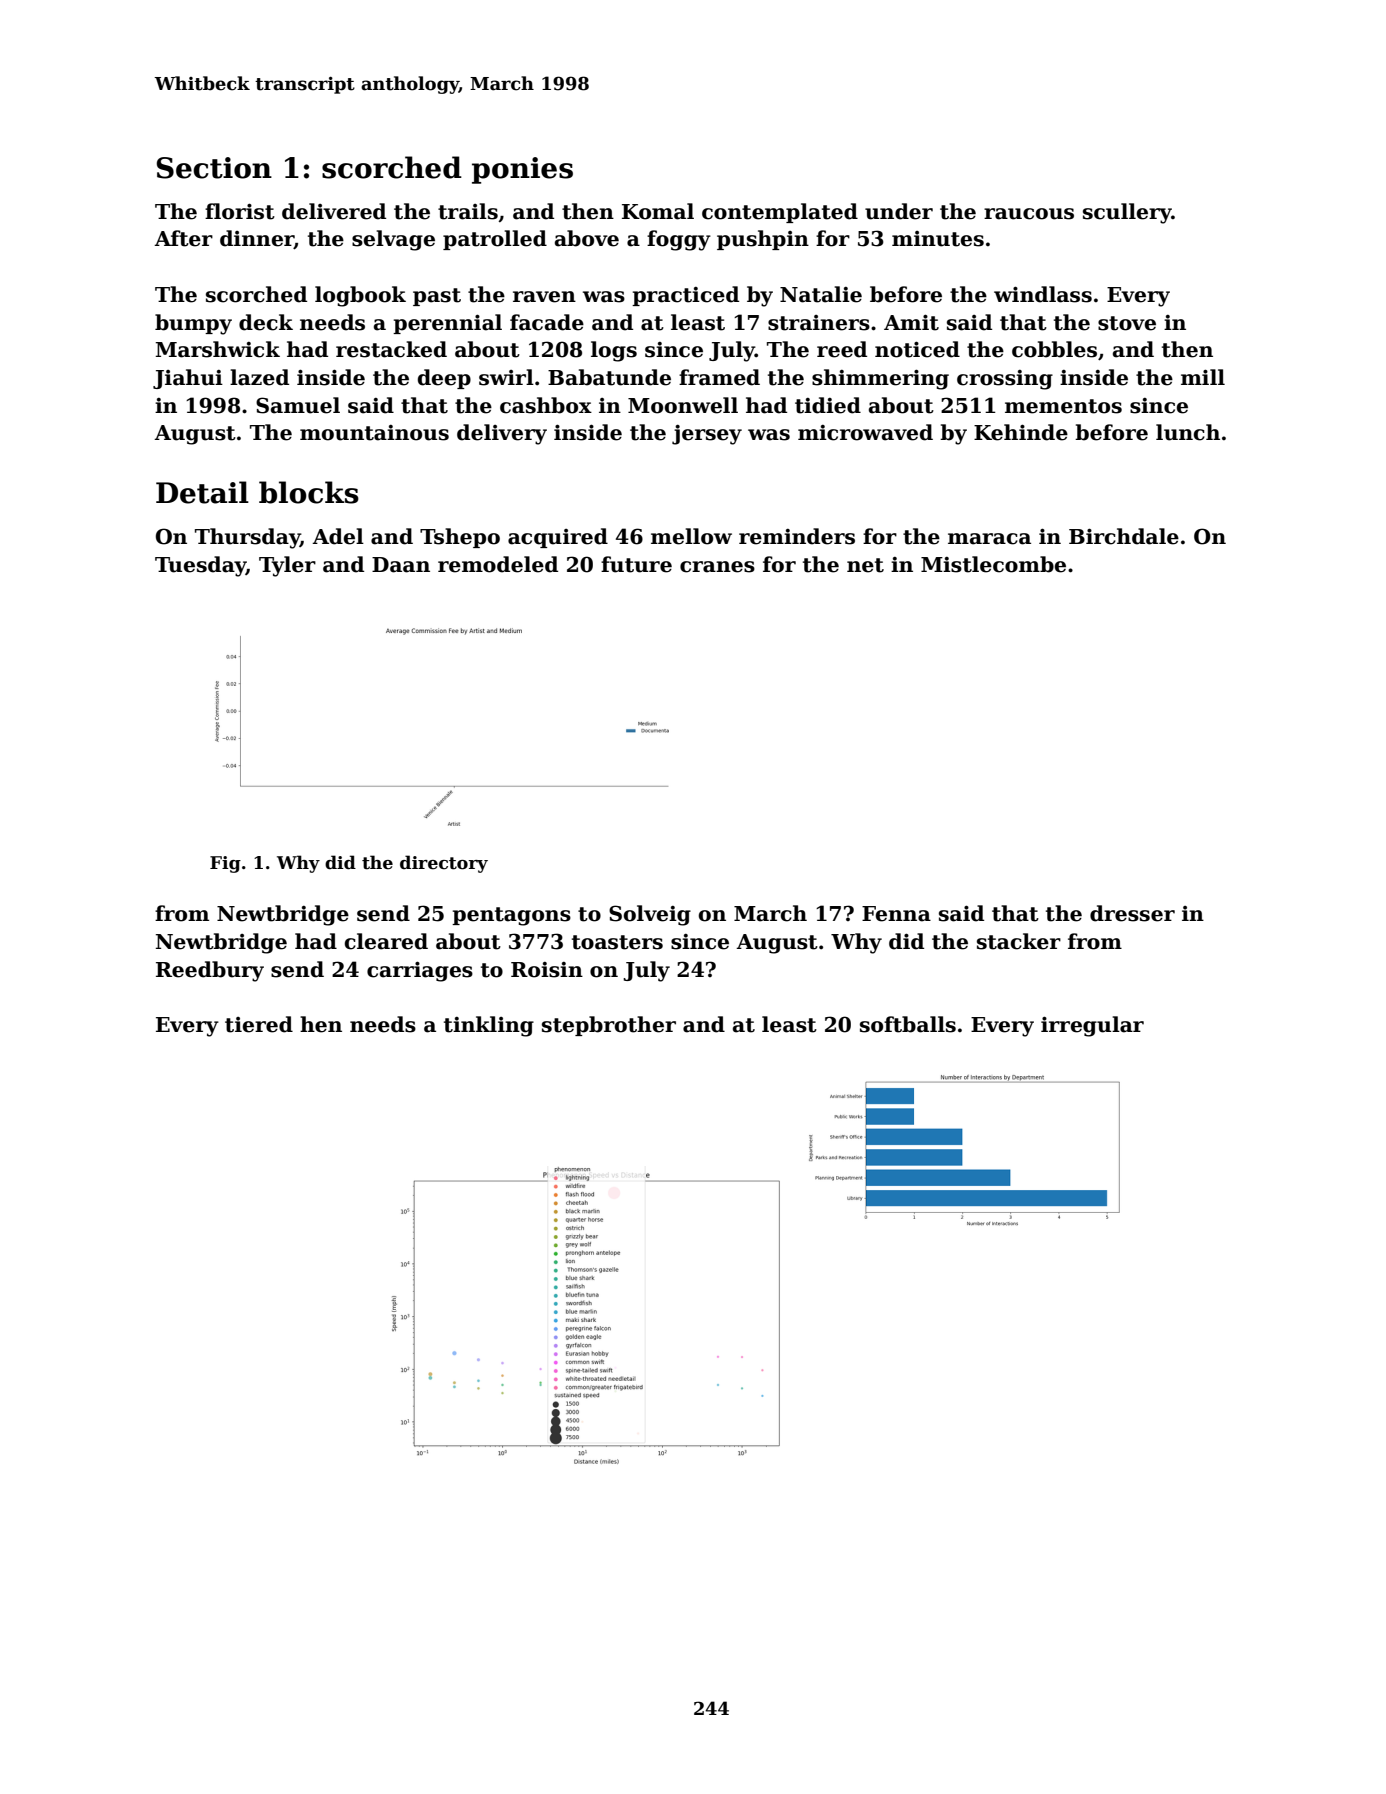 This image has width=1386, height=1794. I want to click on Section, so click(214, 168).
